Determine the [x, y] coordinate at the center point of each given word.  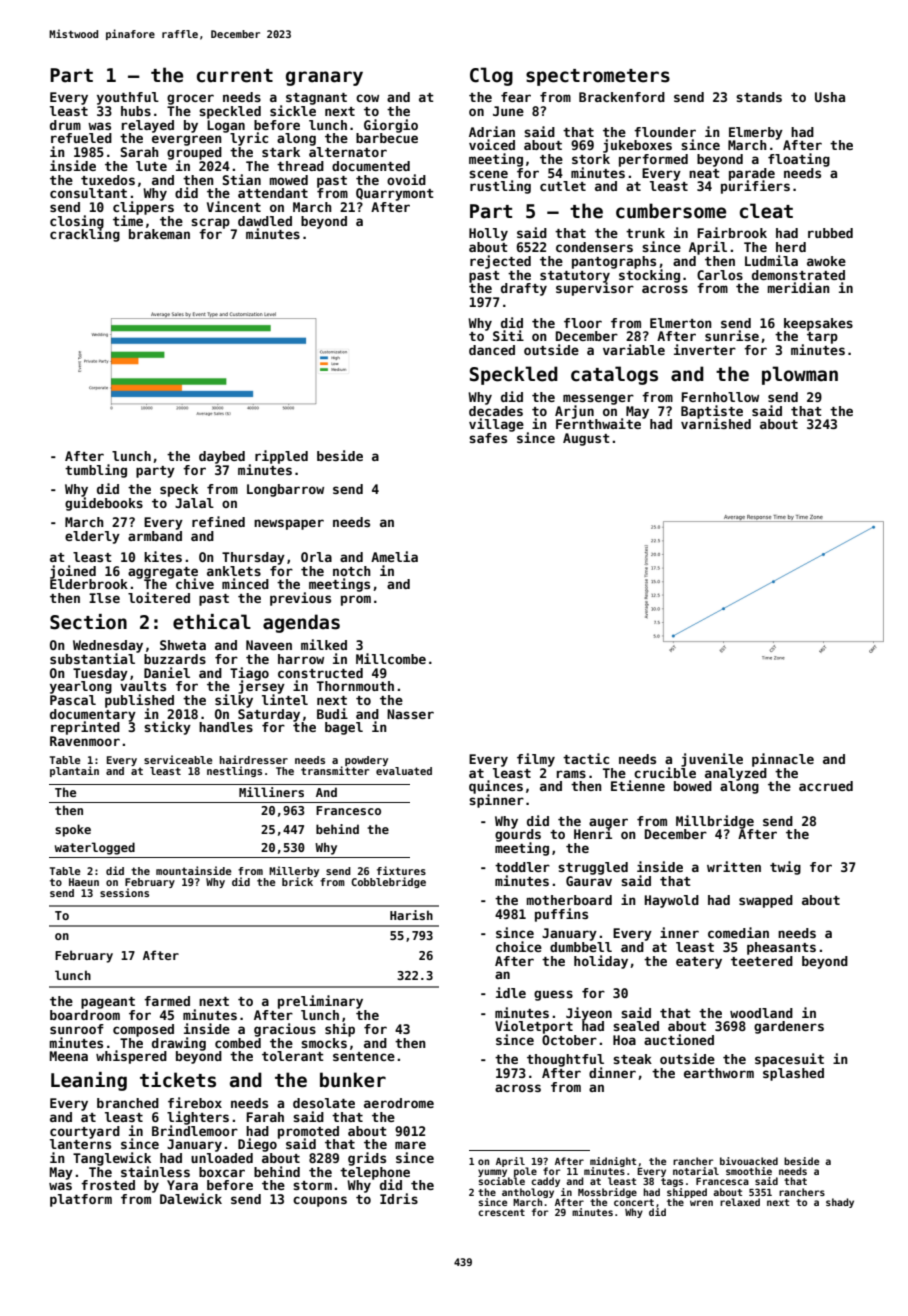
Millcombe [391, 658]
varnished [716, 424]
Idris [399, 1198]
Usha [830, 97]
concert [634, 1202]
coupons [320, 1201]
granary [324, 78]
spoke [73, 830]
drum [65, 125]
